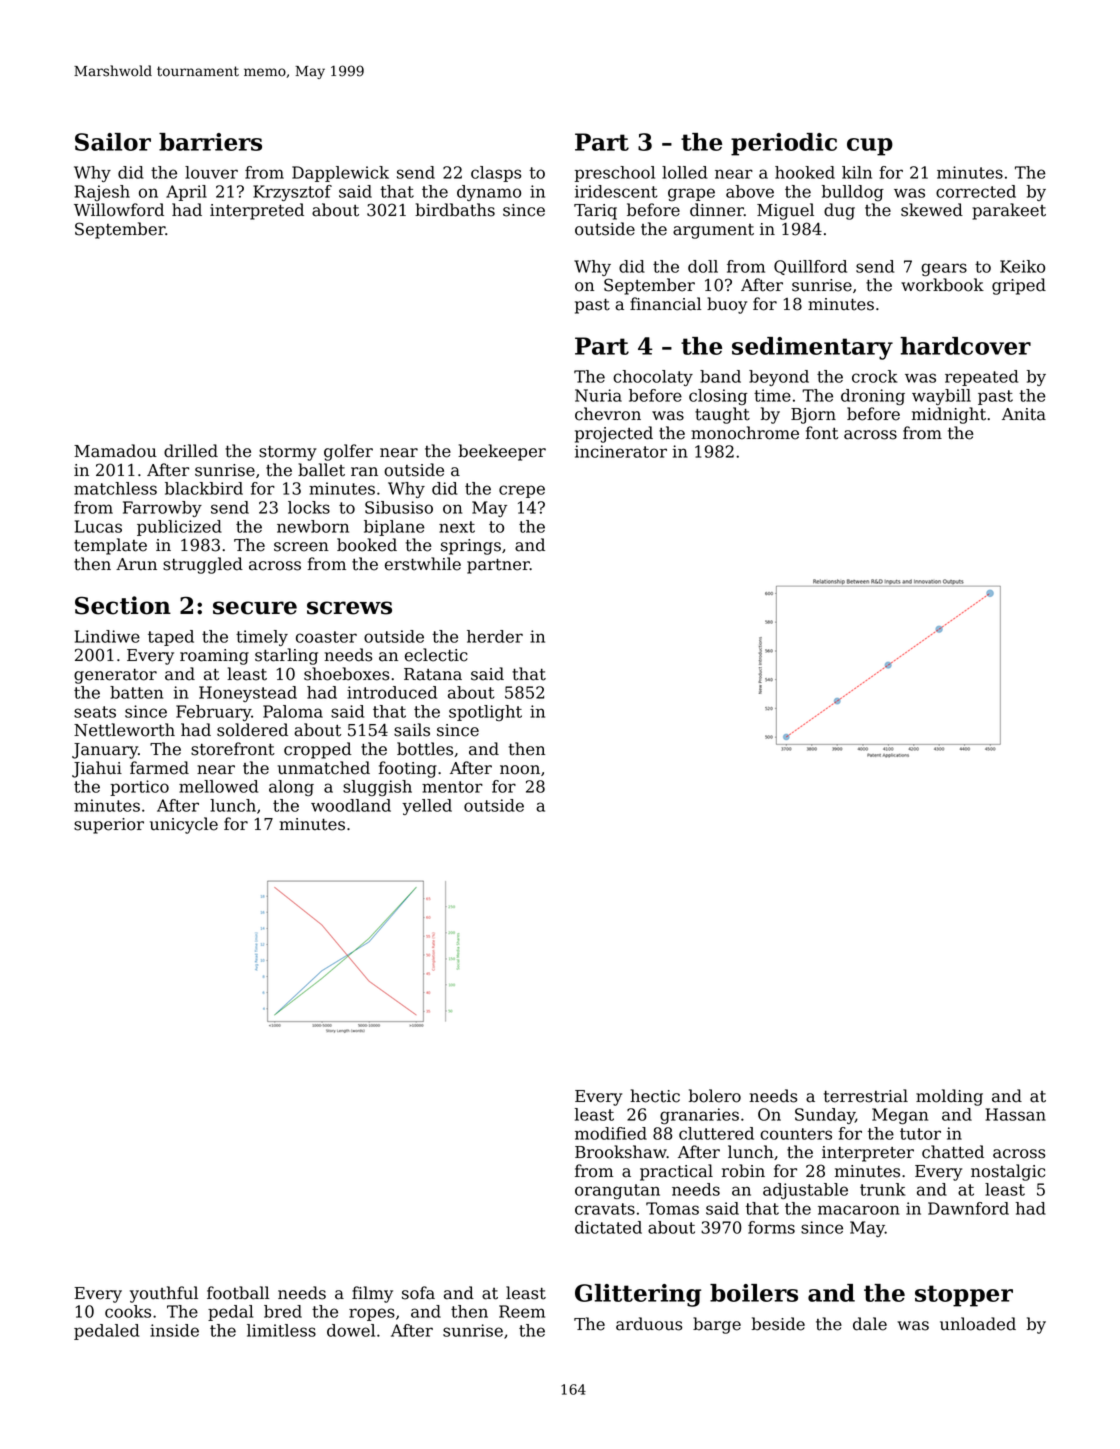 The image size is (1120, 1449). I want to click on waybill, so click(941, 397).
